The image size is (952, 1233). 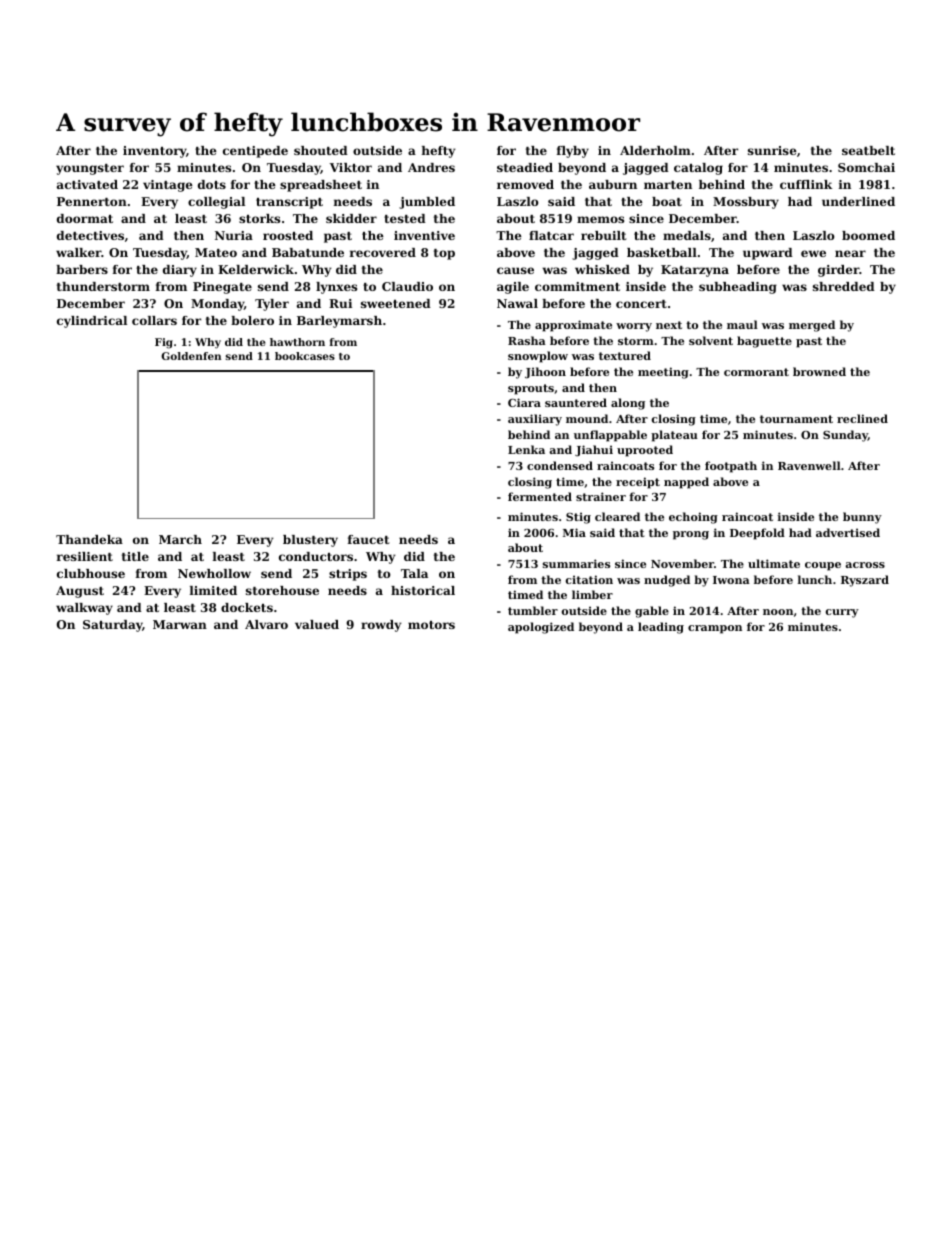 What do you see at coordinates (217, 305) in the screenshot?
I see `Monday` at bounding box center [217, 305].
